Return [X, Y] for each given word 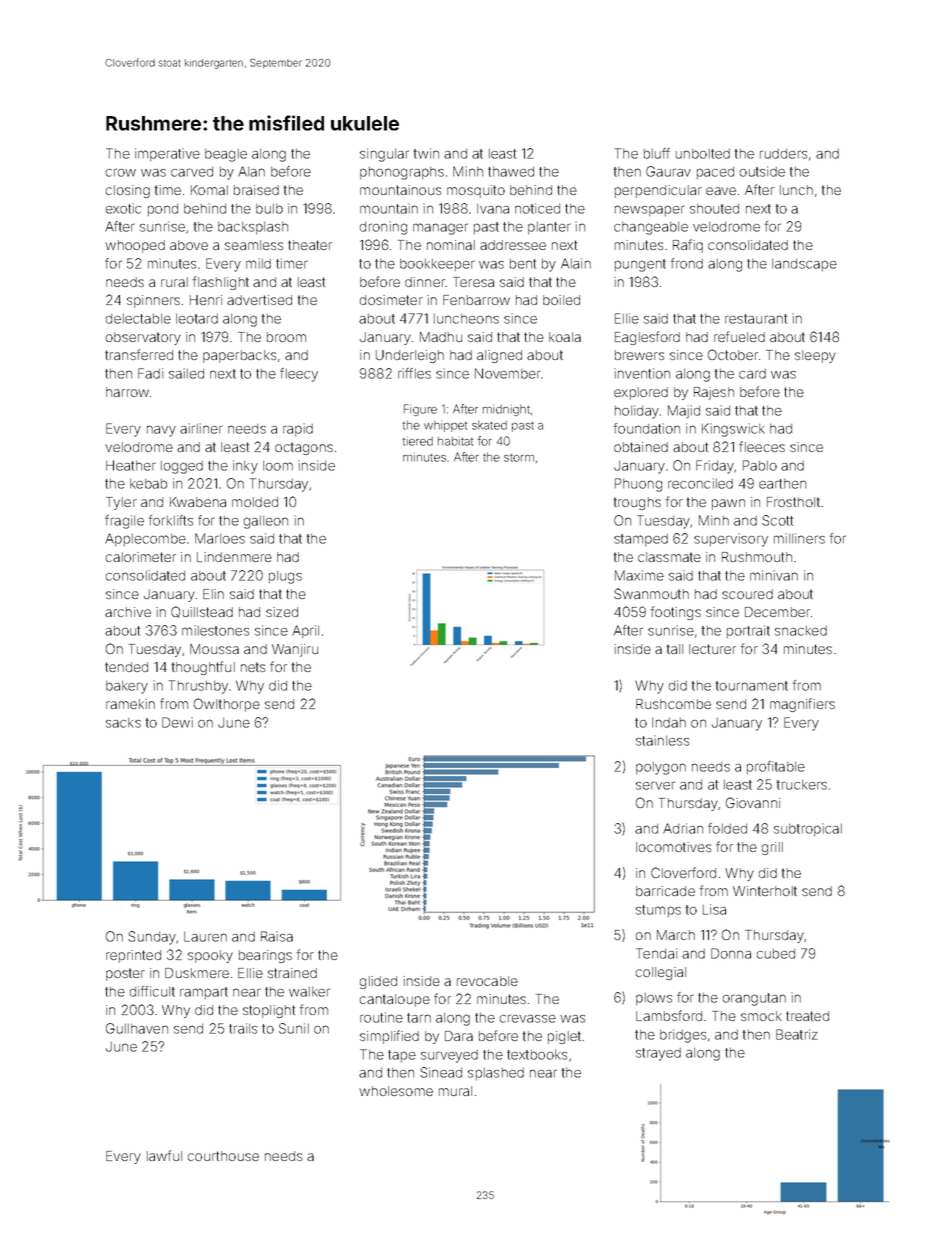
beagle [226, 155]
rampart [204, 993]
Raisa [277, 936]
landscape [804, 265]
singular [384, 155]
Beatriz [797, 1034]
